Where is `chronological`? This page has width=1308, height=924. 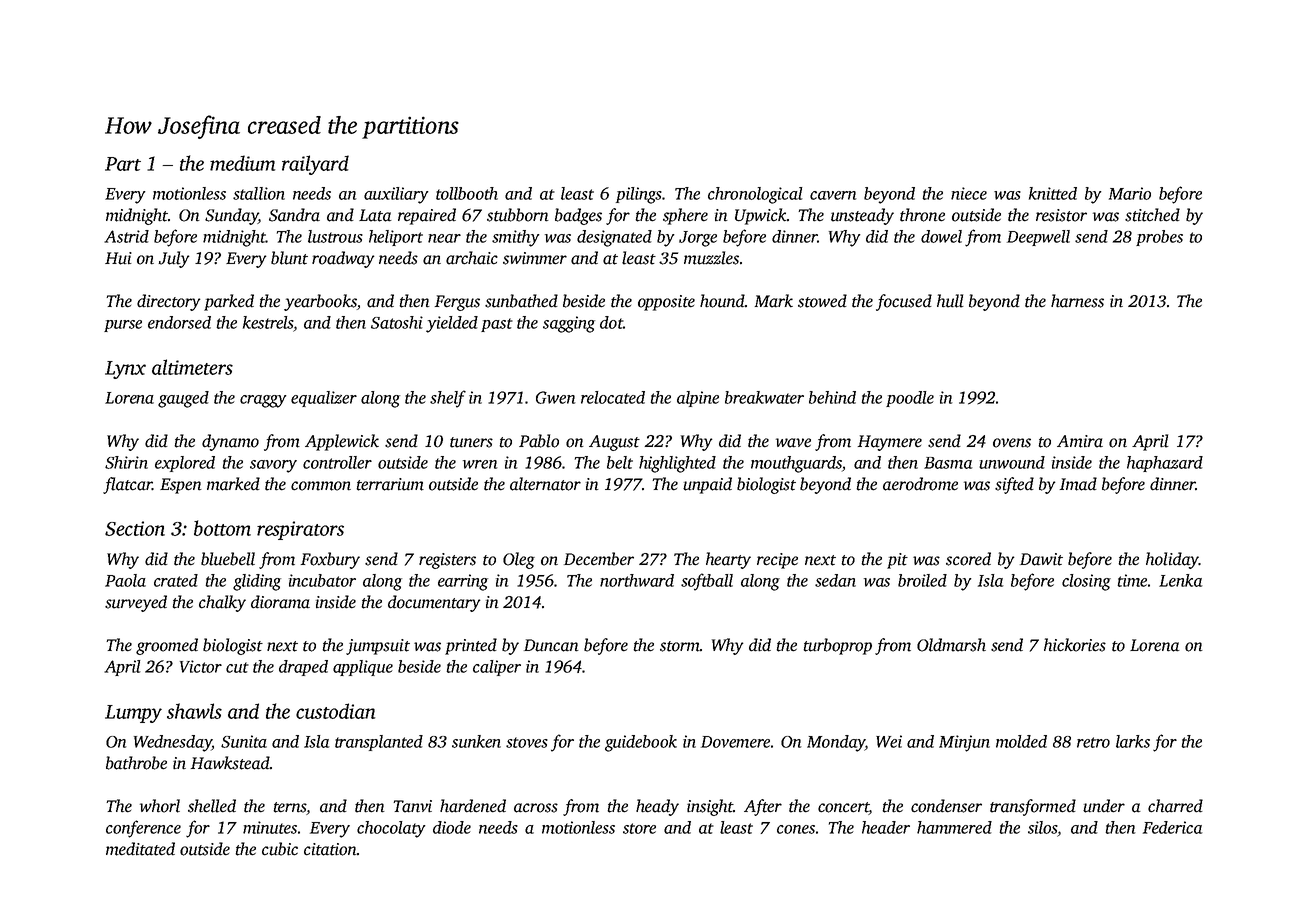 chronological is located at coordinates (755, 195).
